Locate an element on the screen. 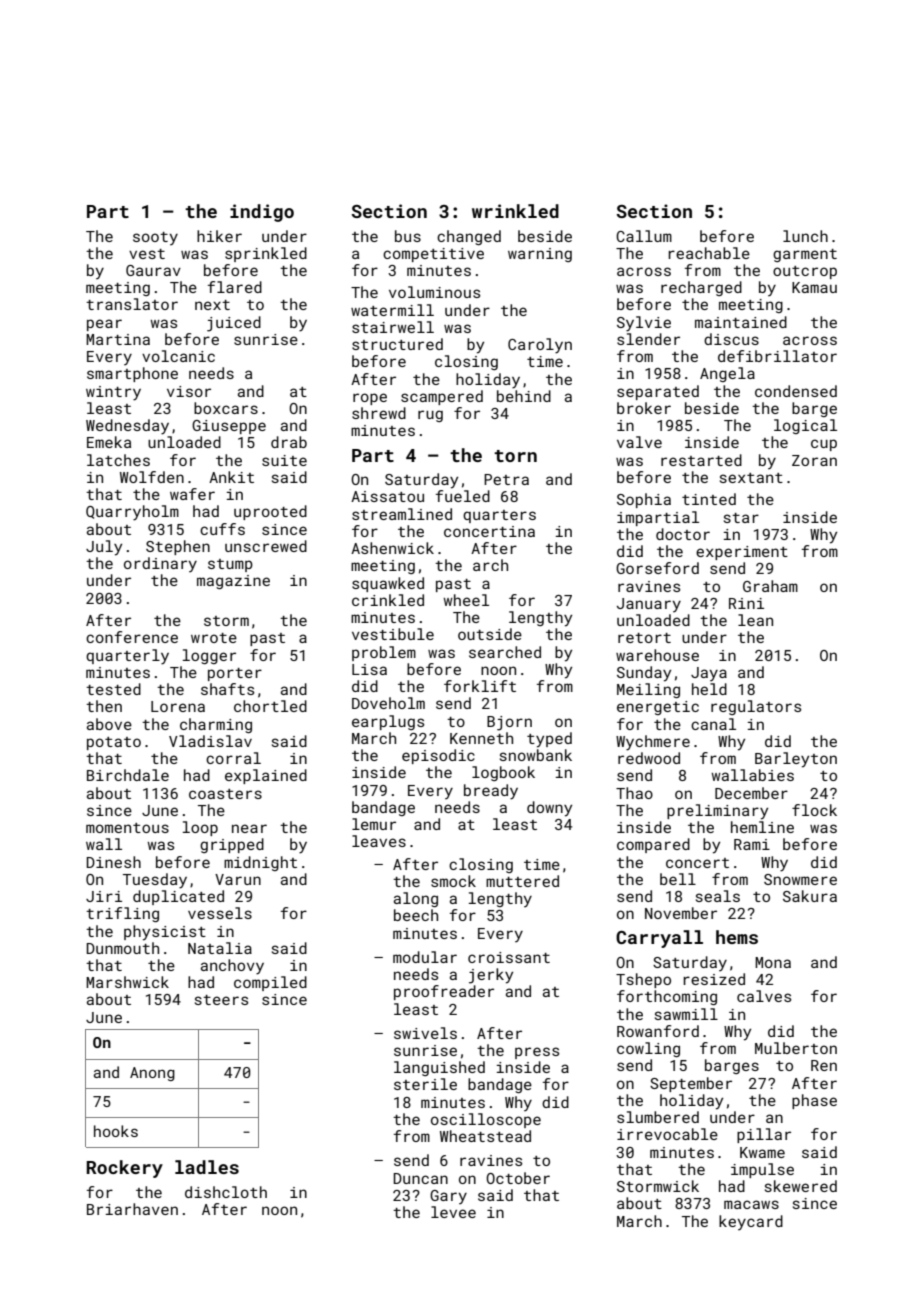  voluminous is located at coordinates (434, 292).
